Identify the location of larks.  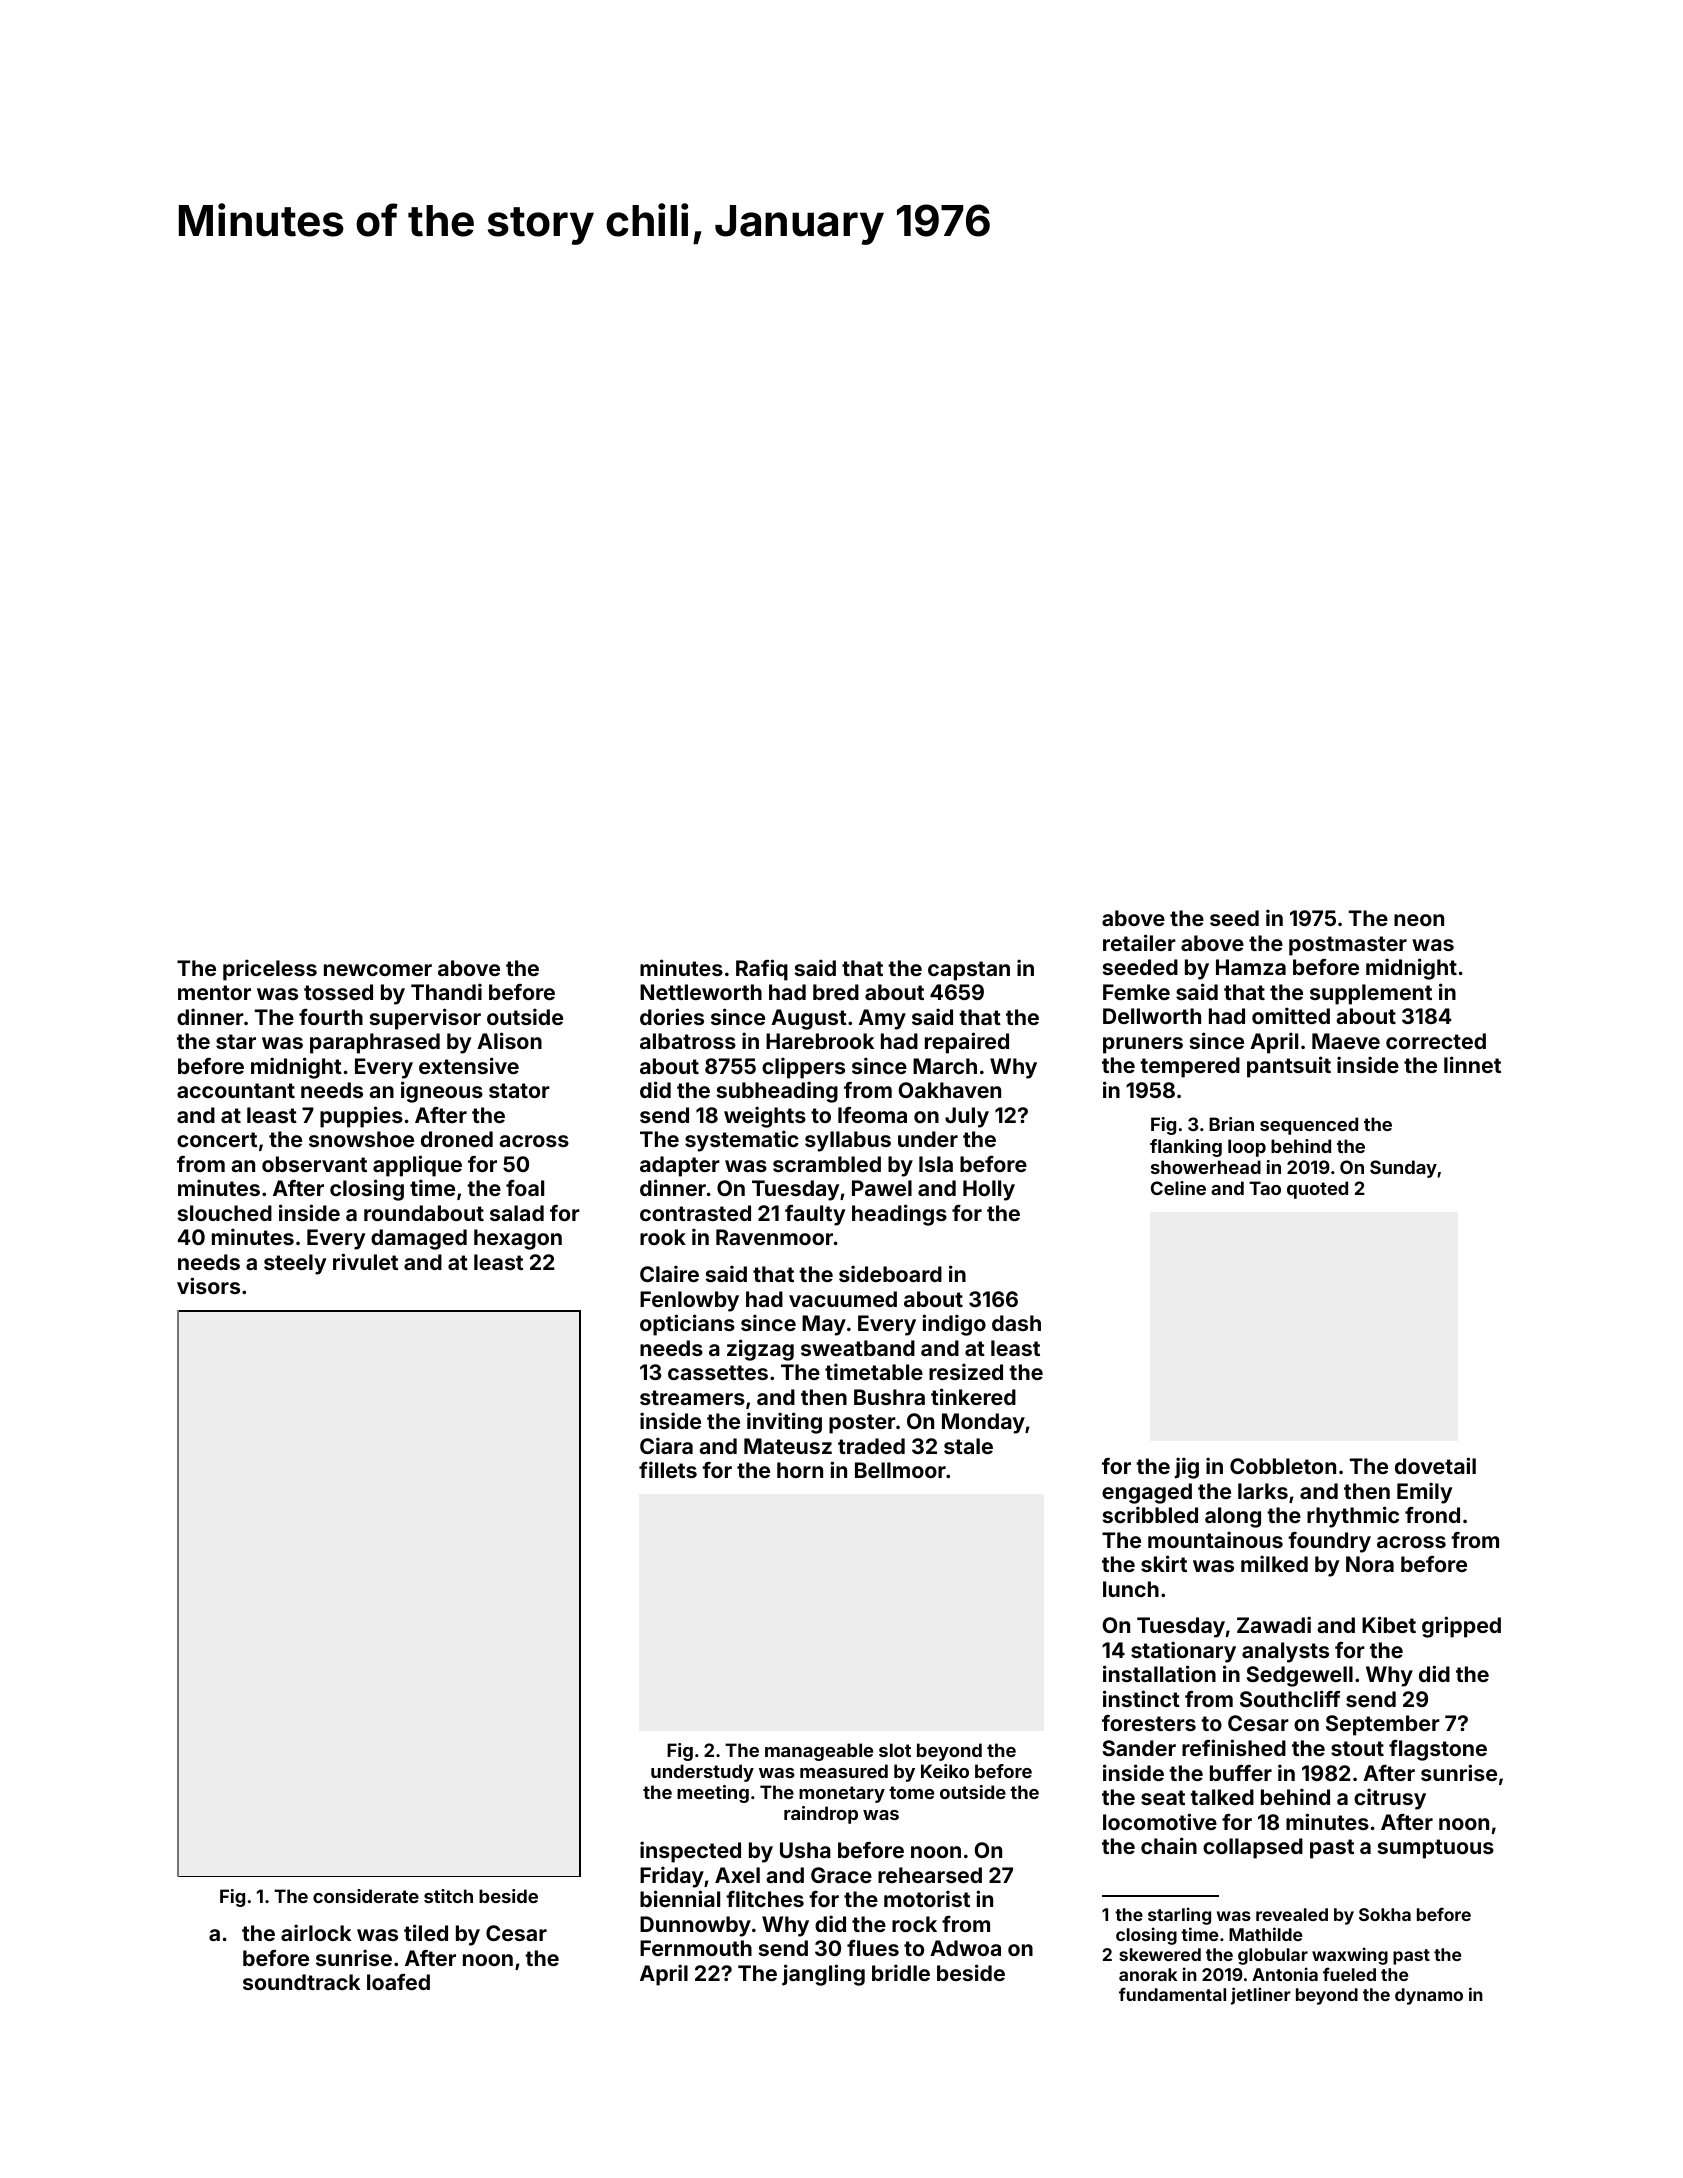
(1263, 1491).
